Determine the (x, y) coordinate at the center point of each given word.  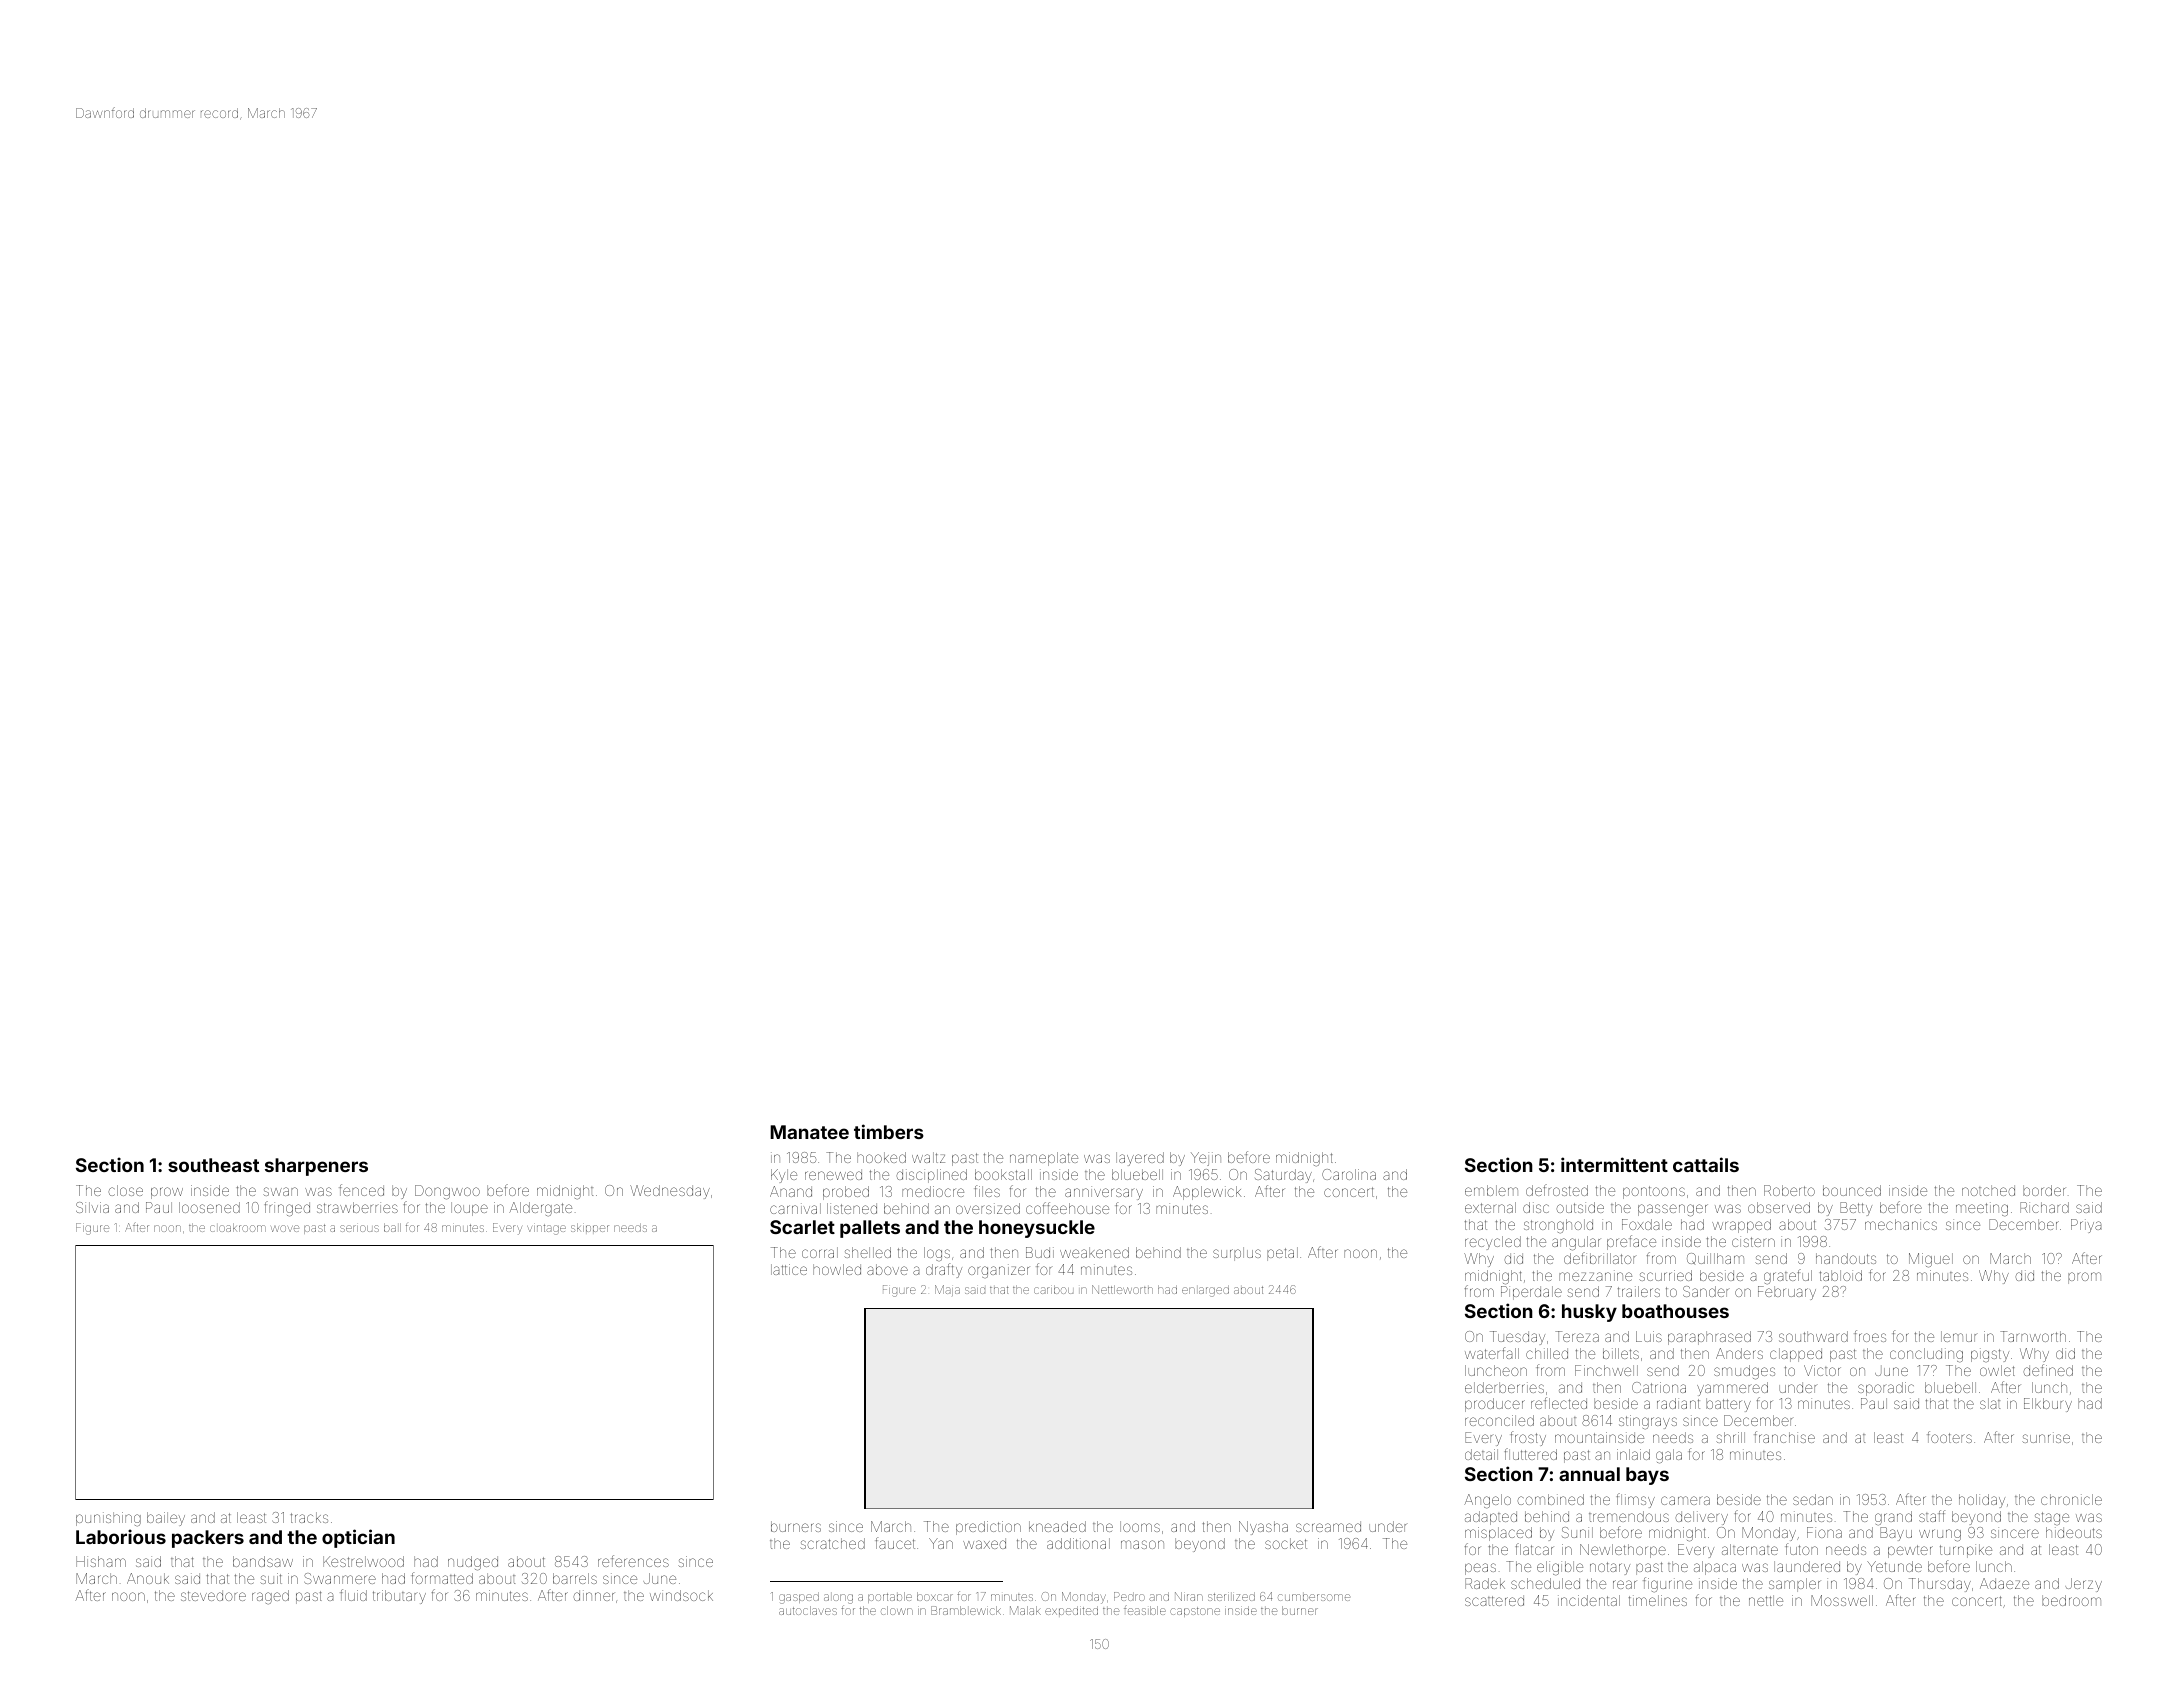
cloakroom (238, 1227)
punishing (108, 1519)
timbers (889, 1131)
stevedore (213, 1595)
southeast (213, 1165)
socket (1286, 1543)
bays (1647, 1476)
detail (1481, 1454)
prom (2084, 1278)
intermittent (1614, 1164)
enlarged (1205, 1291)
